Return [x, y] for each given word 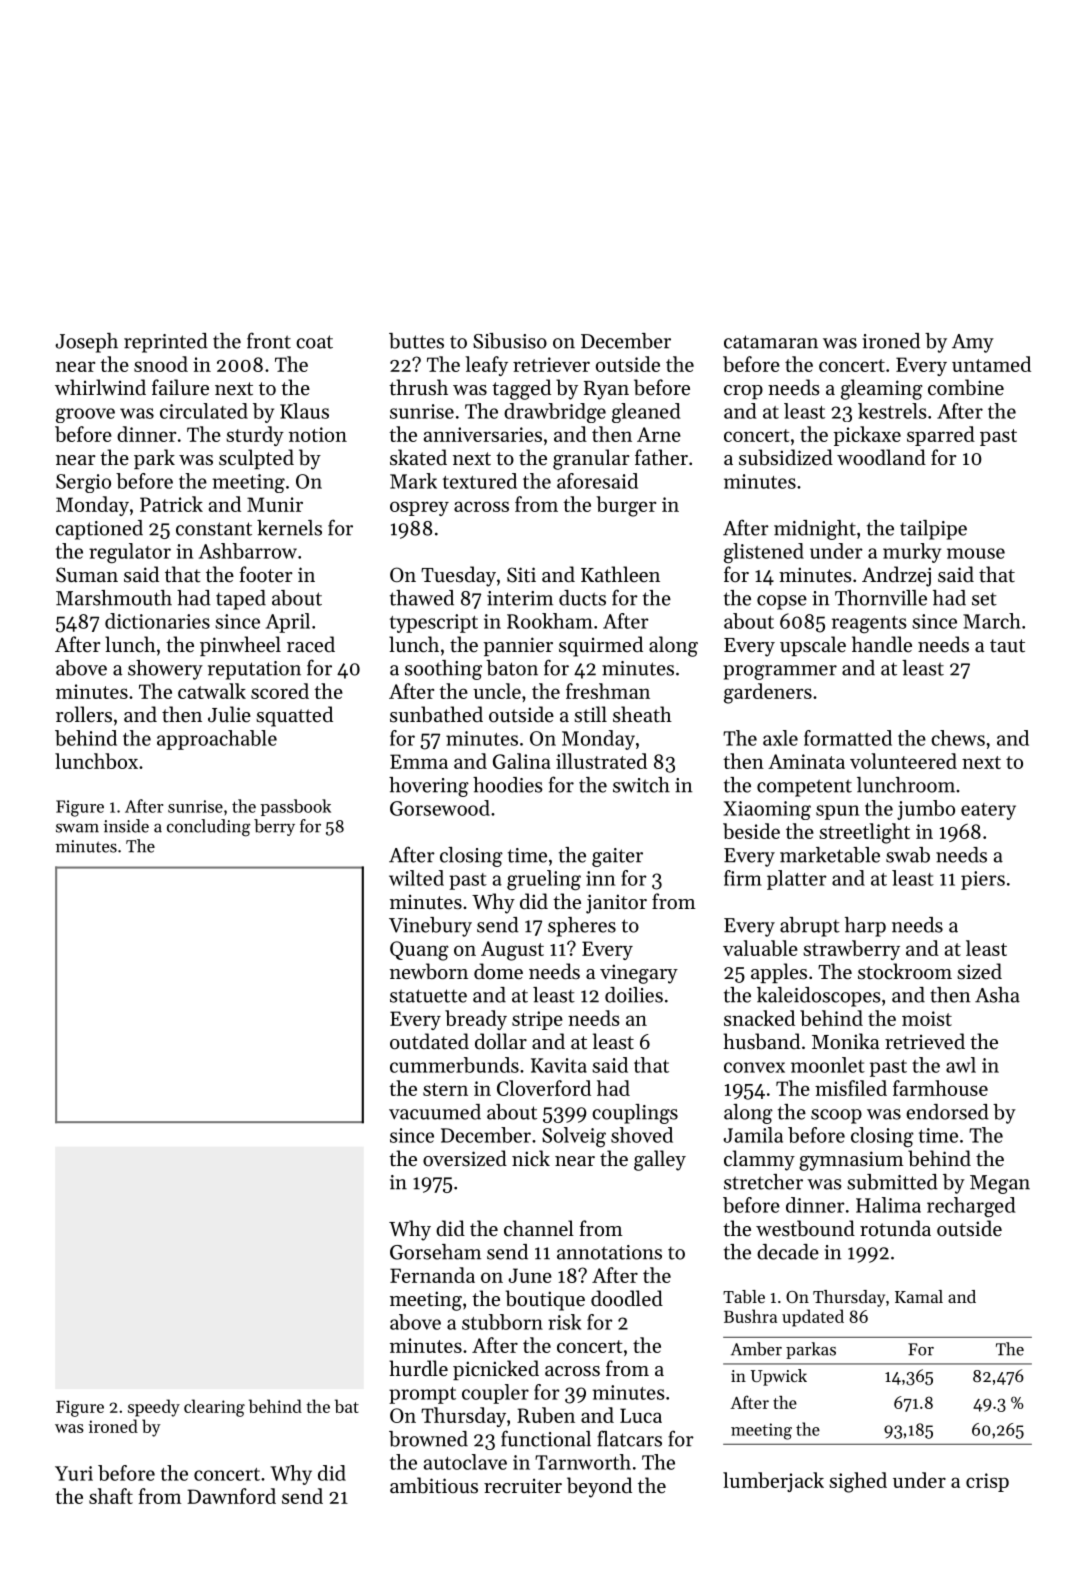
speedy [154, 1408]
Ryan [606, 390]
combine [966, 387]
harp [865, 927]
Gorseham [435, 1252]
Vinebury [430, 927]
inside [126, 826]
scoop [836, 1116]
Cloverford [544, 1088]
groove [85, 415]
